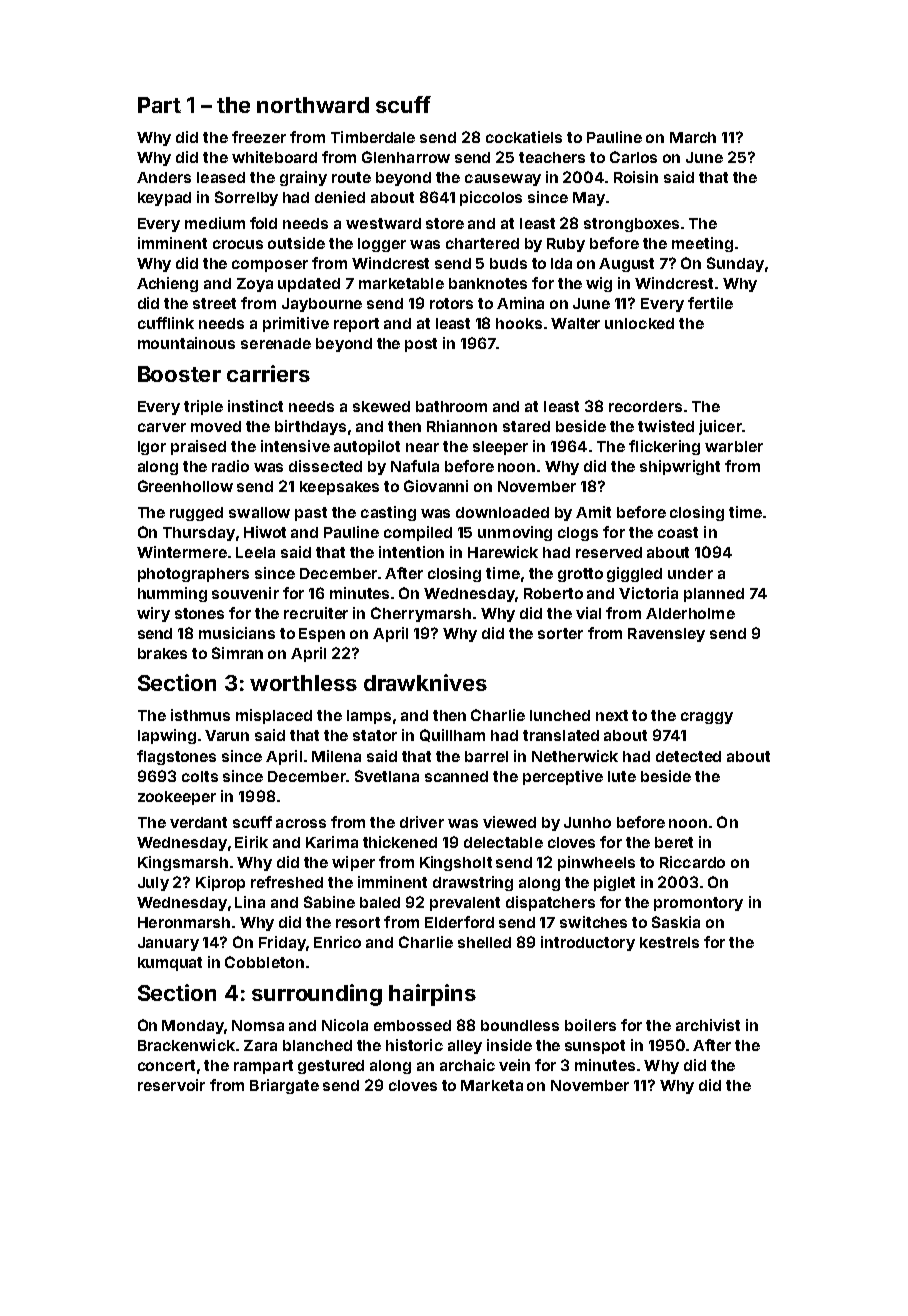 The image size is (908, 1316). I want to click on cockatiels, so click(524, 137).
